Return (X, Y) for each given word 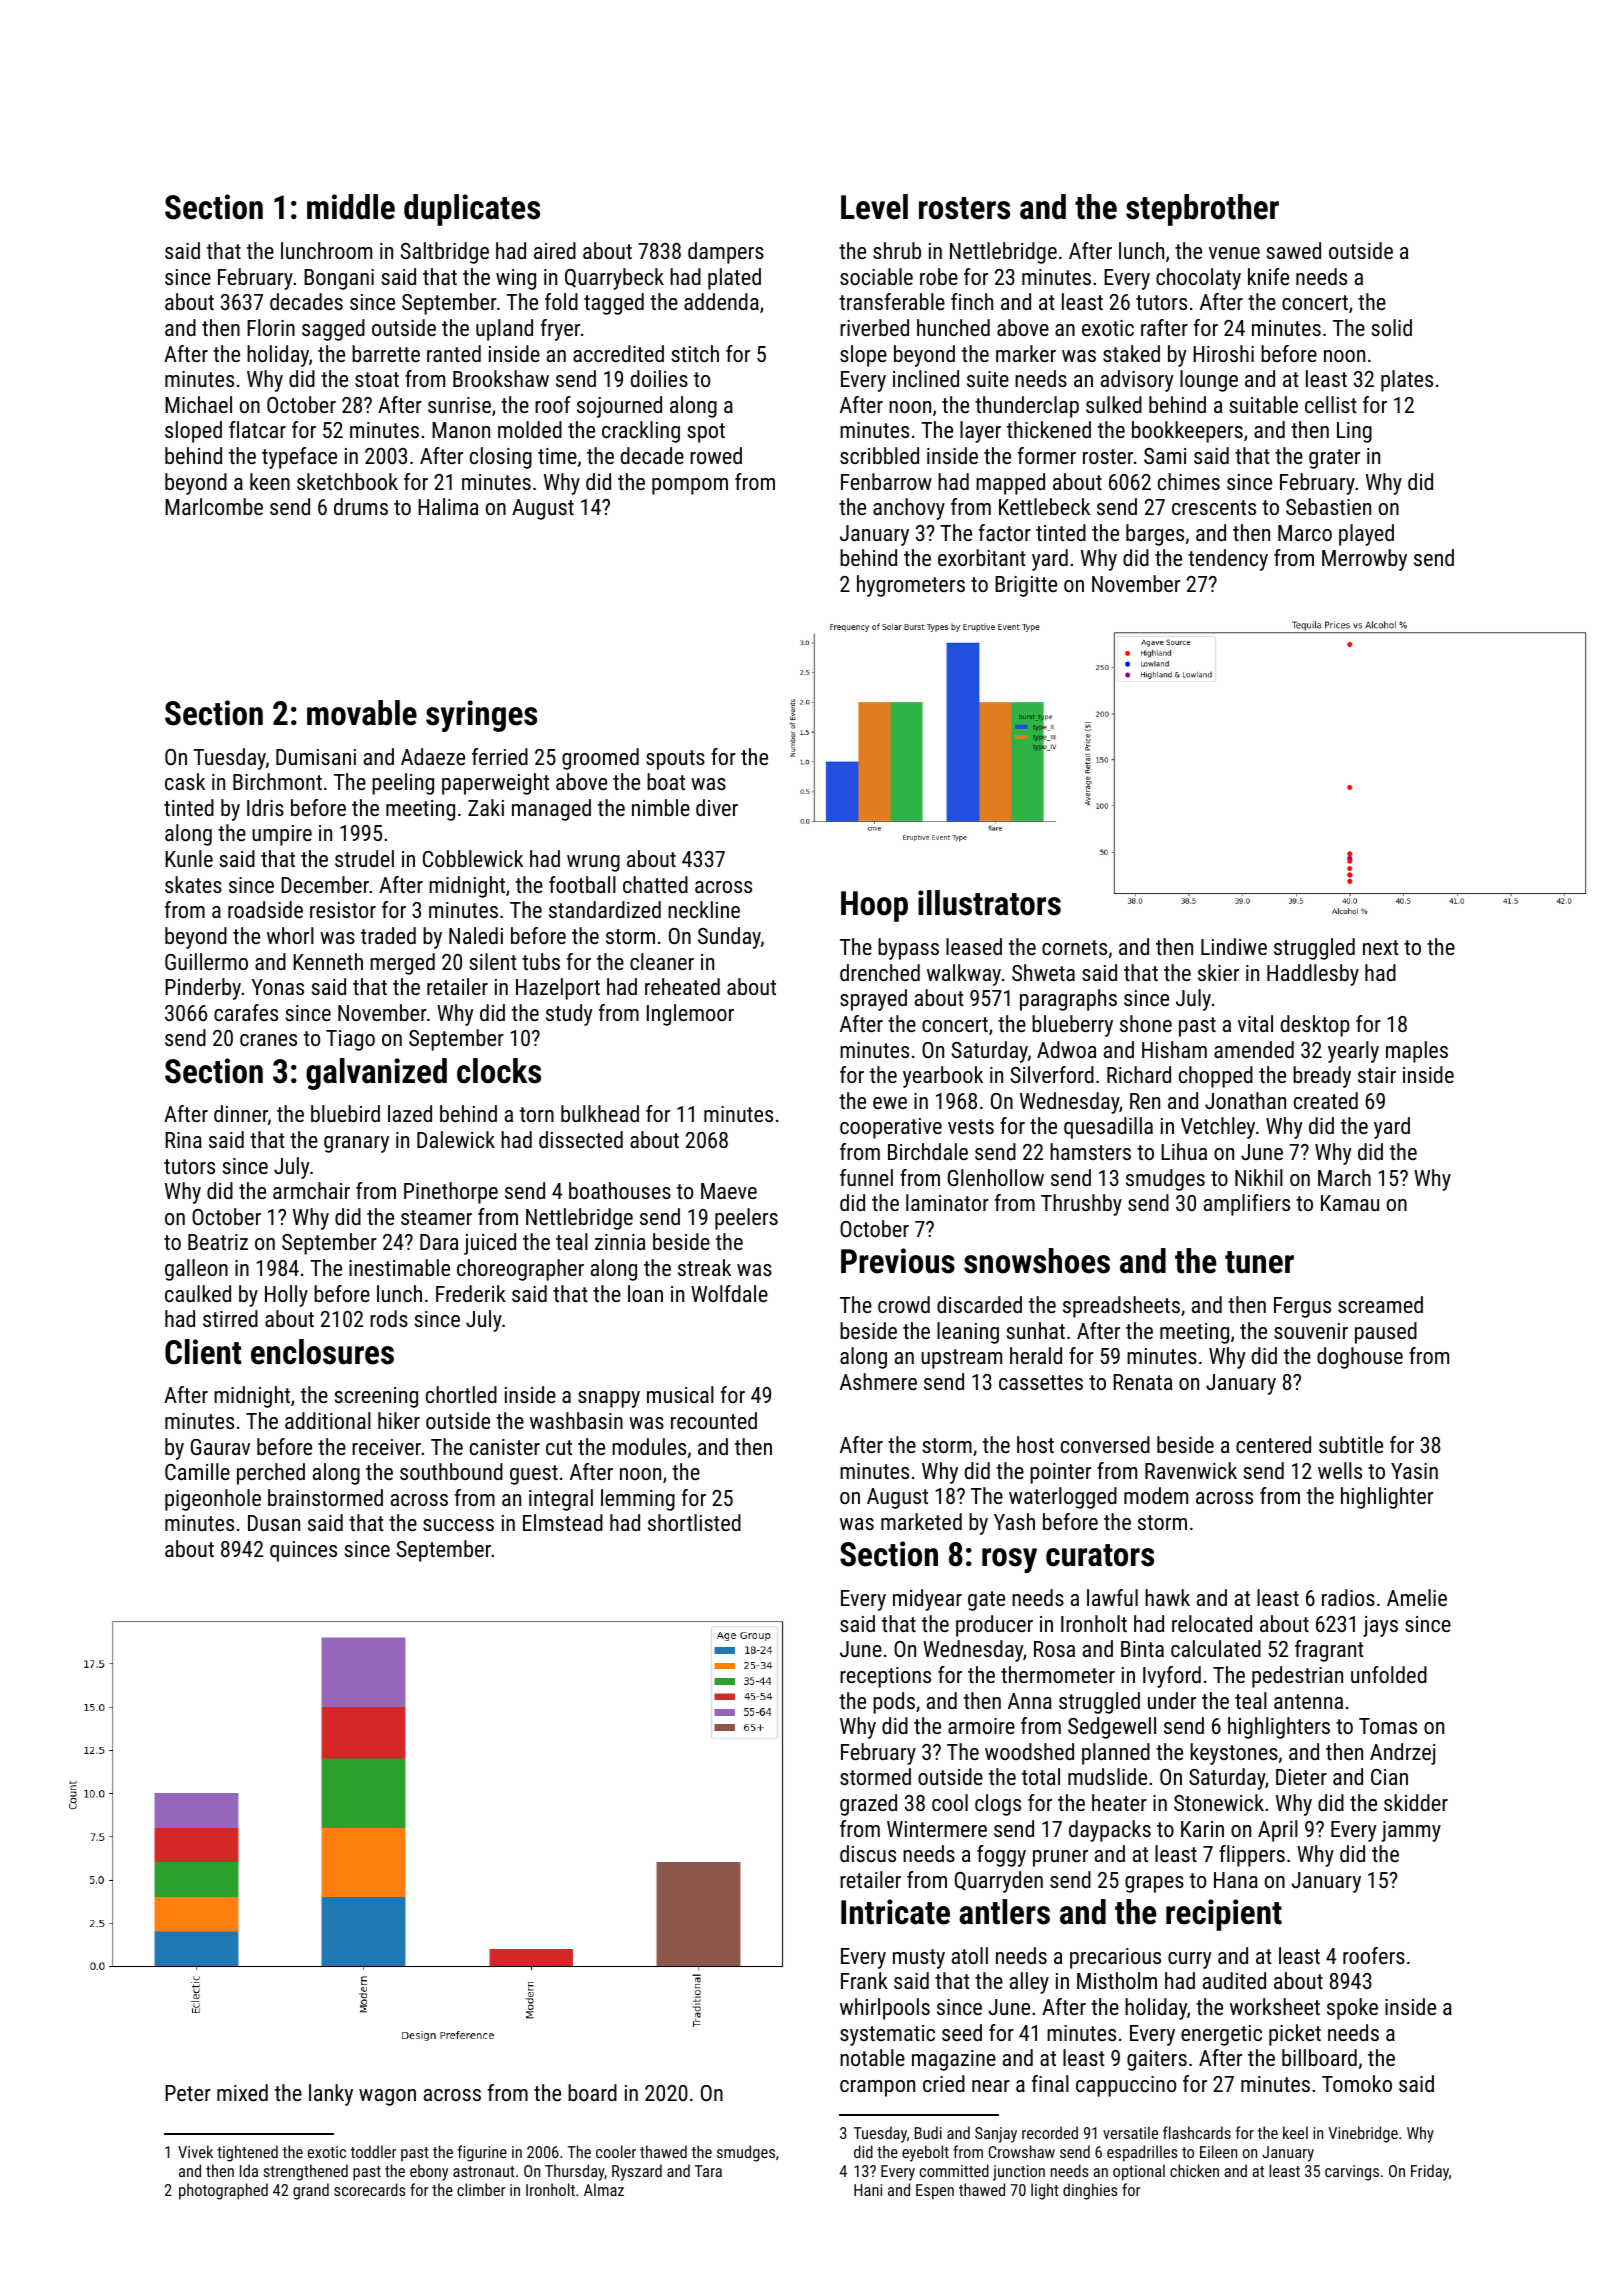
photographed (223, 2191)
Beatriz (218, 1242)
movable (362, 713)
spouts (675, 760)
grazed (868, 1805)
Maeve (729, 1191)
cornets (1074, 947)
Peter (188, 2093)
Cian (1389, 1777)
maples (1417, 1052)
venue (1234, 253)
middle (351, 207)
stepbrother (1202, 210)
